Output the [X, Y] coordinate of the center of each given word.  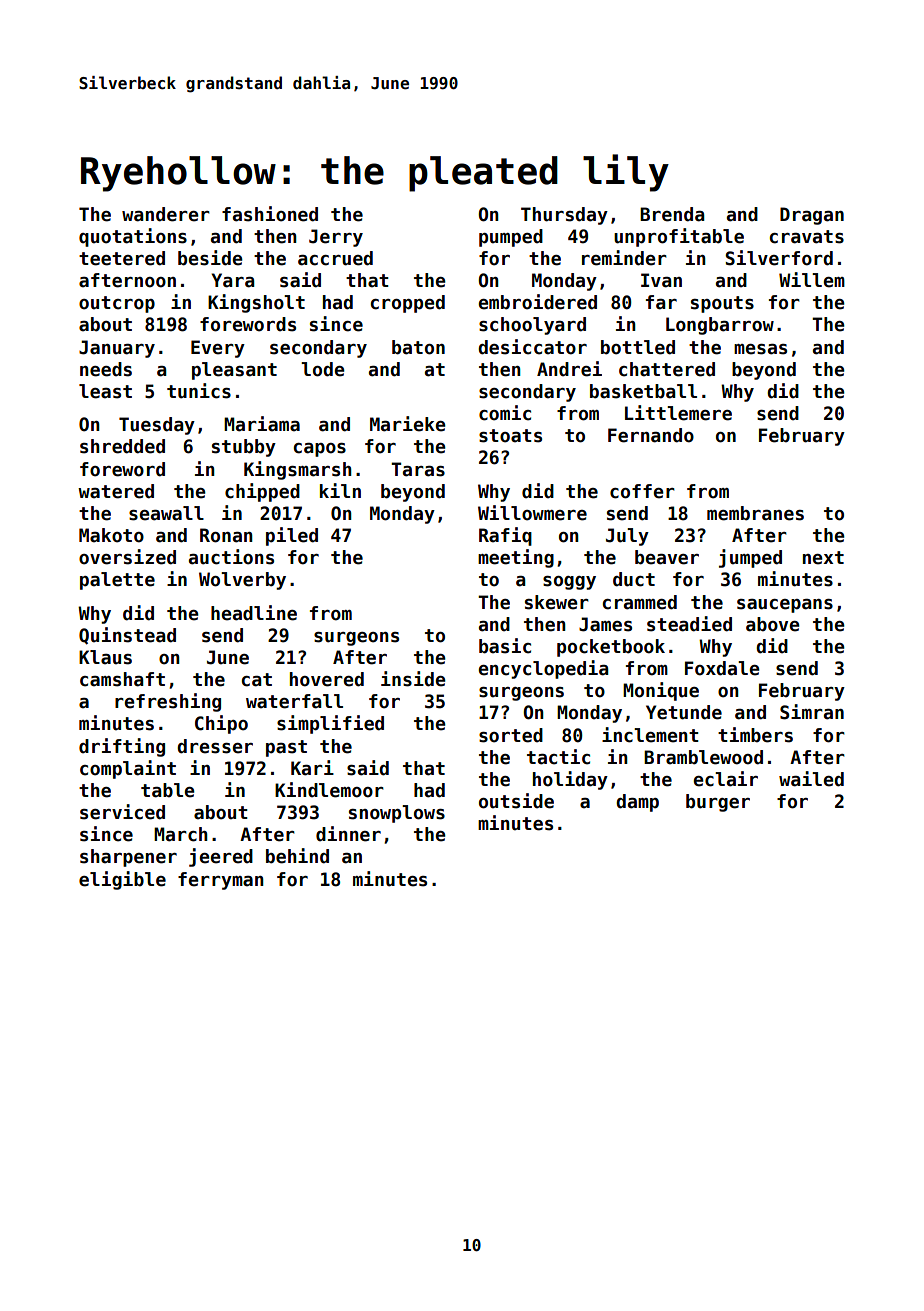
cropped [408, 304]
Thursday [564, 216]
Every [218, 349]
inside [413, 679]
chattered [667, 369]
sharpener [128, 858]
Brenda [672, 214]
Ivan [661, 280]
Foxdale [722, 668]
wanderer [166, 214]
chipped [262, 492]
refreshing [168, 702]
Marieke [408, 424]
